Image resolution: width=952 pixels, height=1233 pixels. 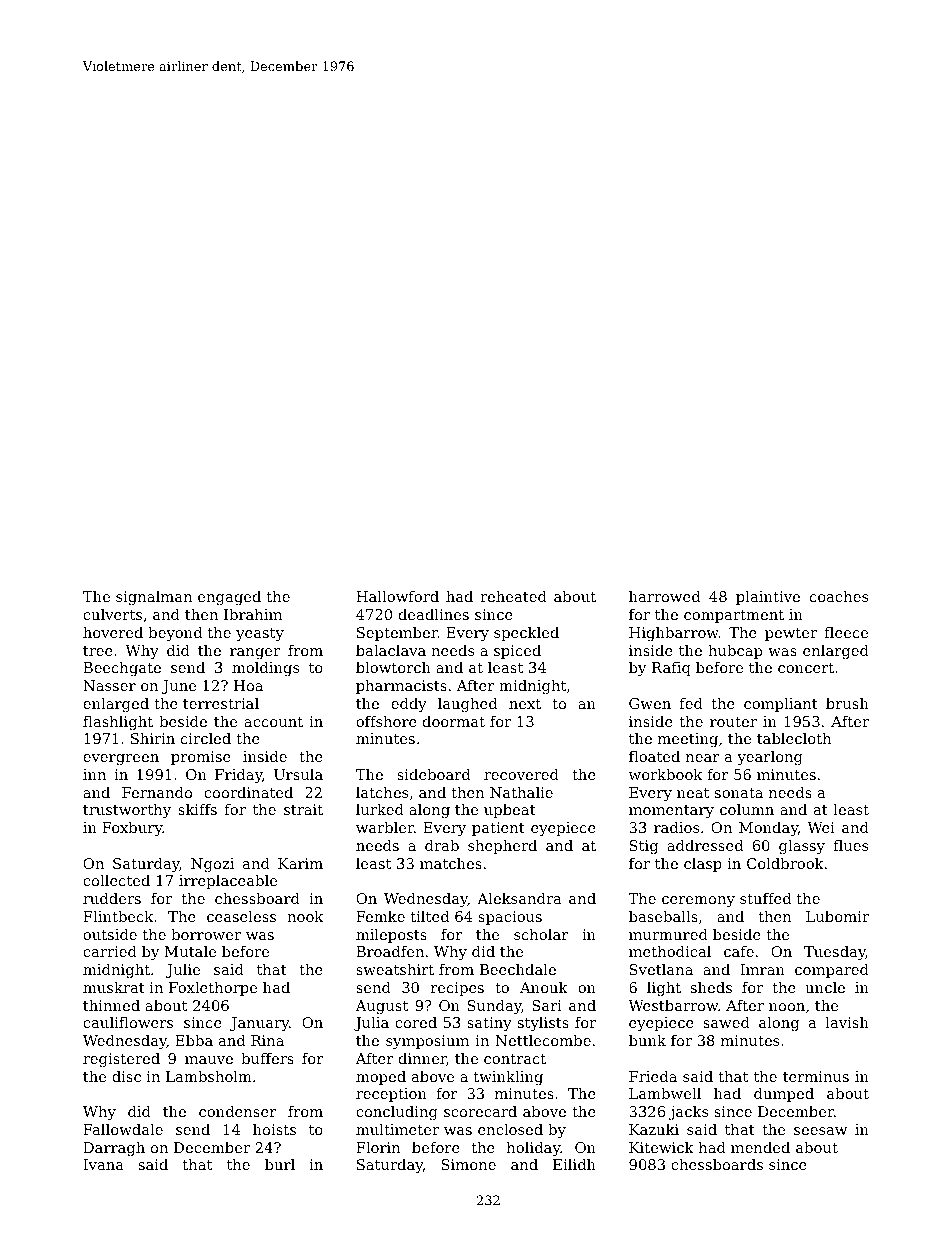 I want to click on rudders, so click(x=112, y=898).
